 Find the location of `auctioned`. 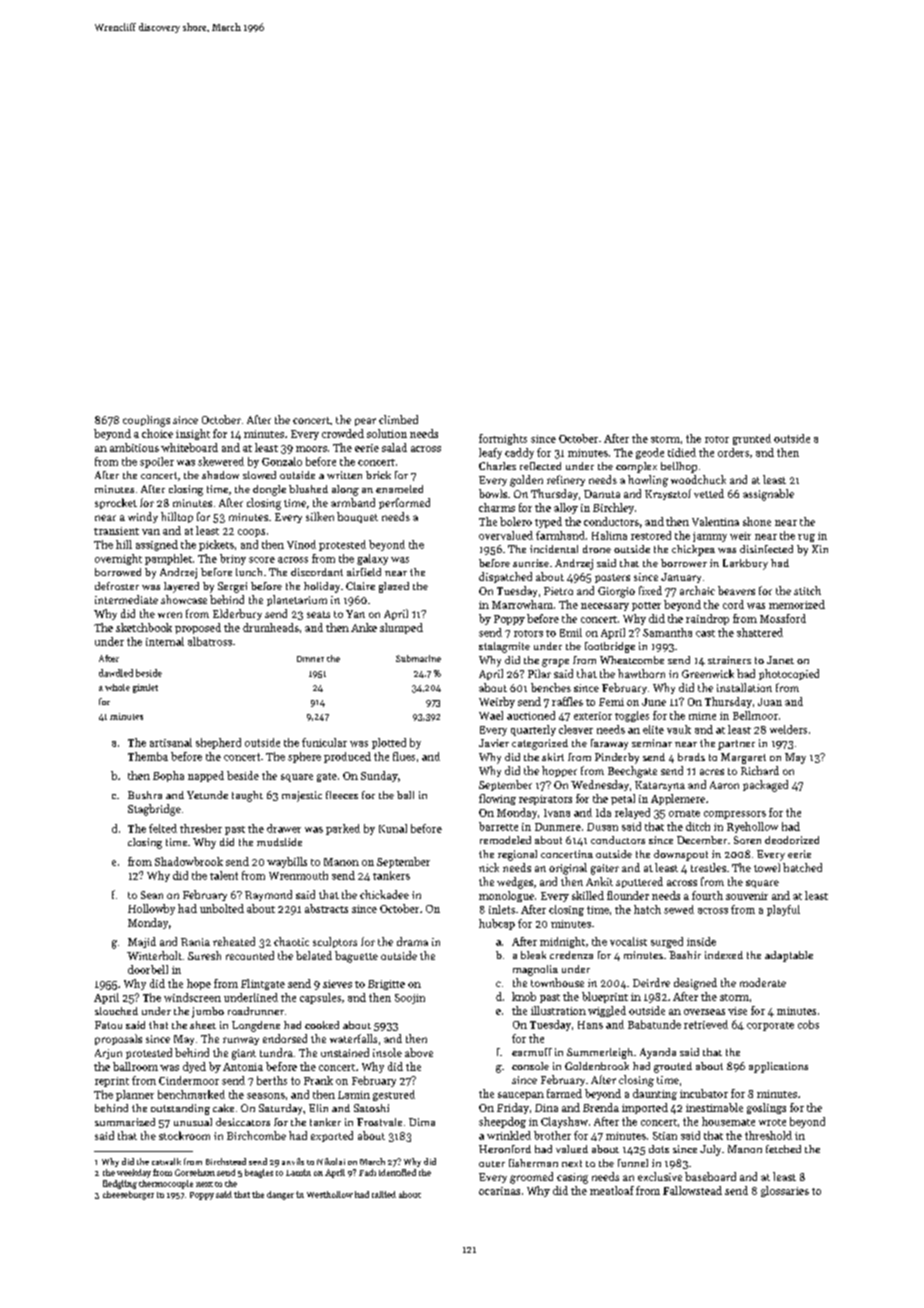

auctioned is located at coordinates (531, 715).
